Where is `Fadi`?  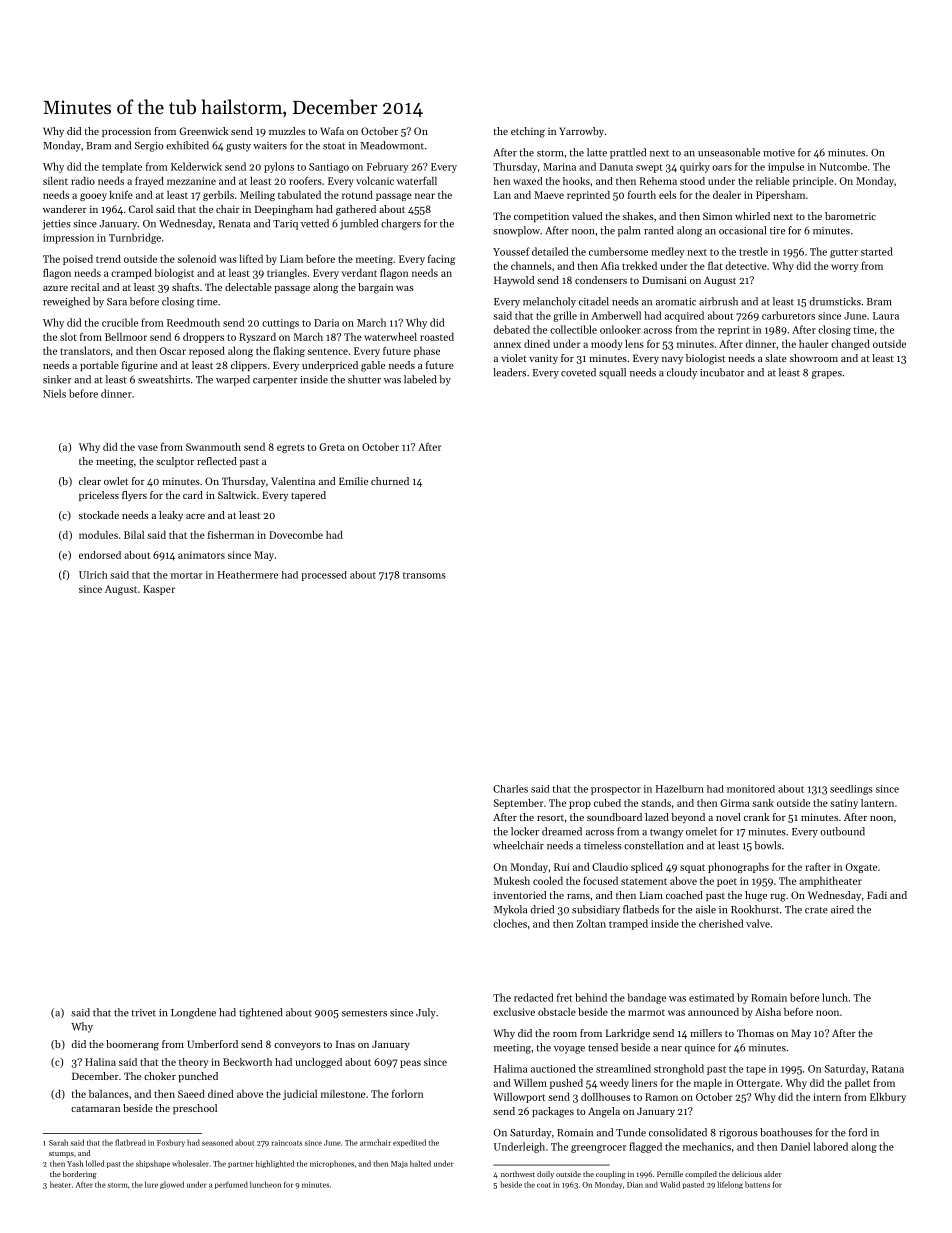 Fadi is located at coordinates (877, 895).
